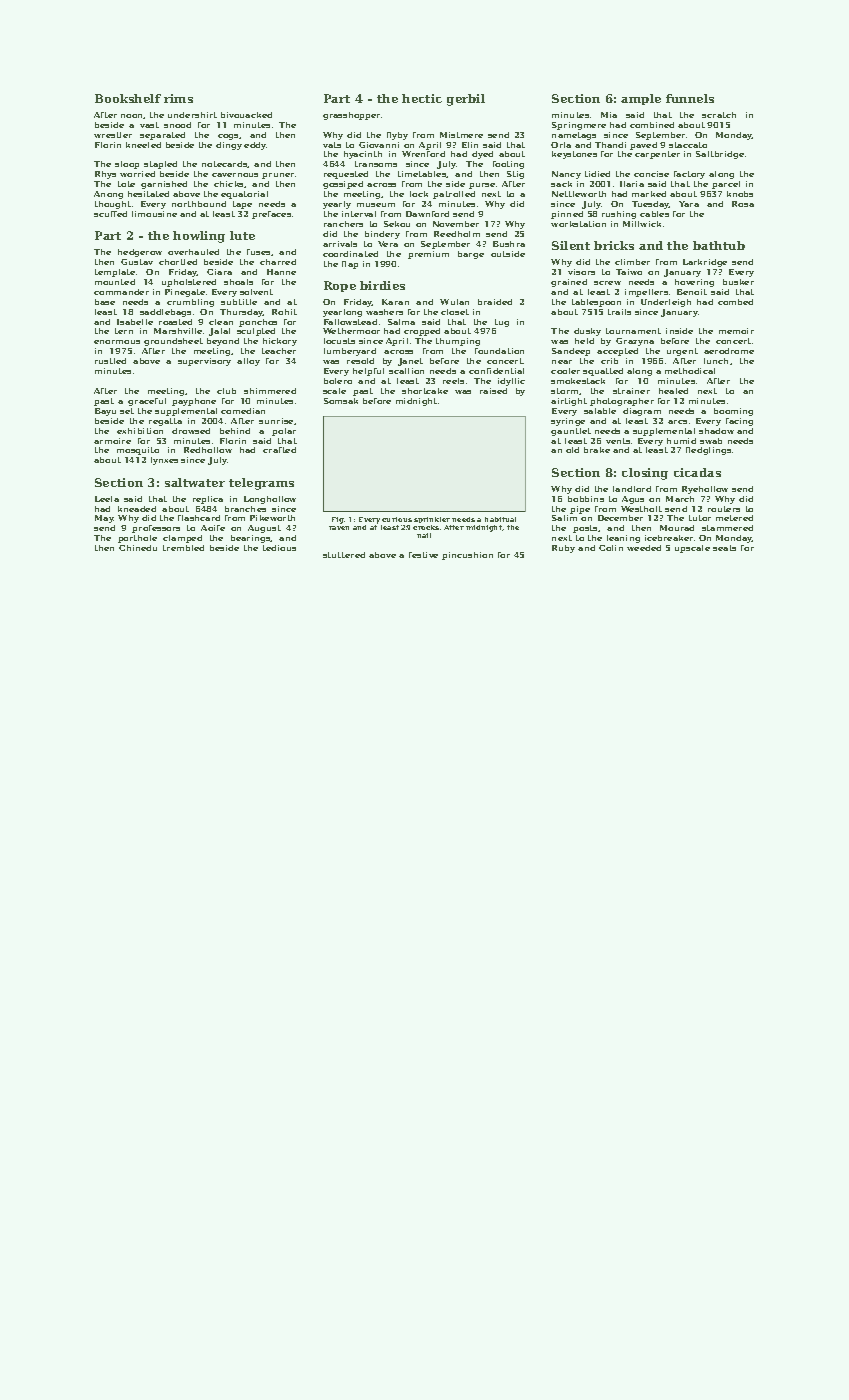 This screenshot has height=1400, width=849. I want to click on tug, so click(502, 323).
